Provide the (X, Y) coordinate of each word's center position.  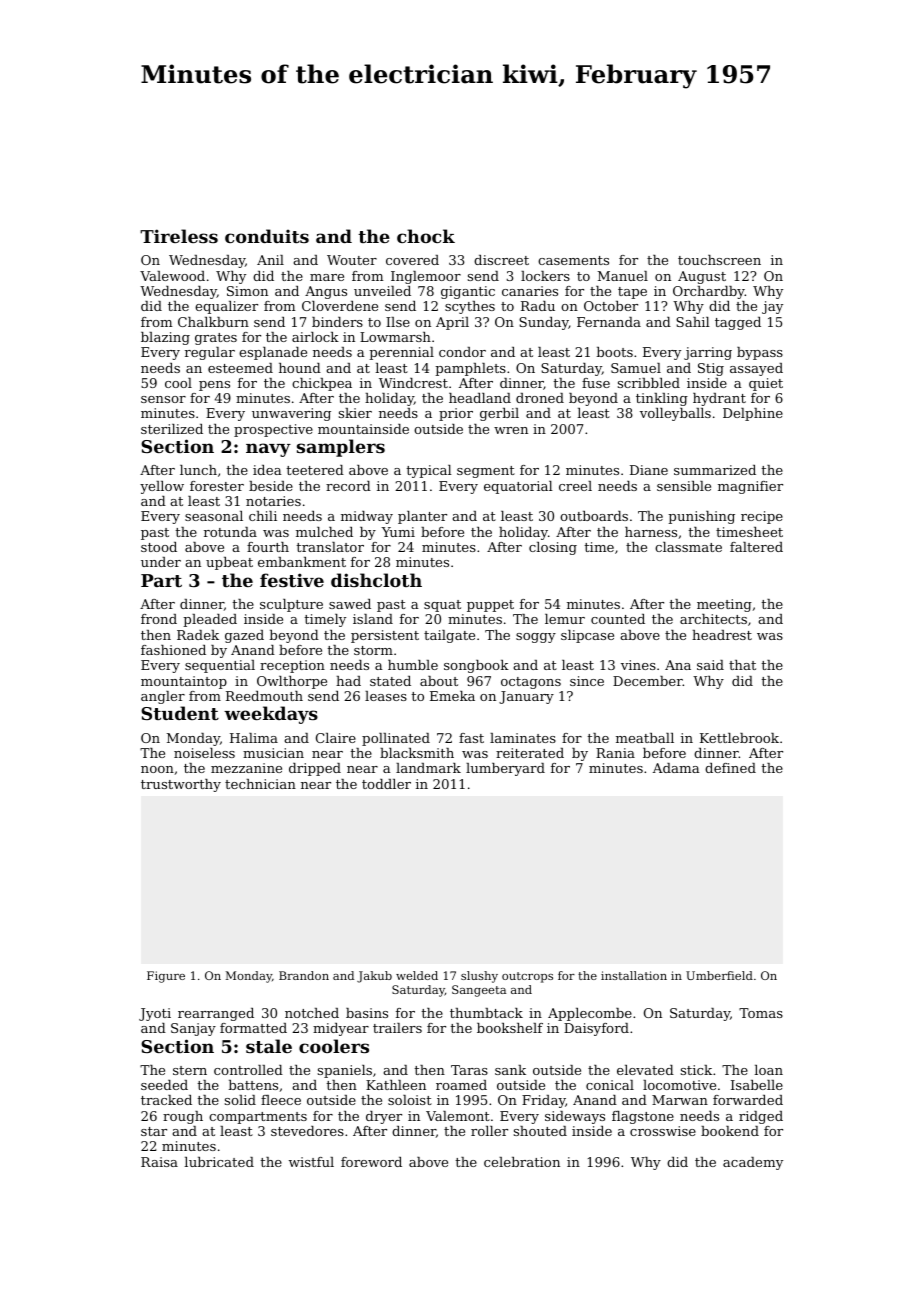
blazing (165, 338)
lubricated (219, 1162)
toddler (386, 784)
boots (615, 352)
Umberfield (719, 975)
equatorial (518, 487)
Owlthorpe (292, 682)
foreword (371, 1162)
